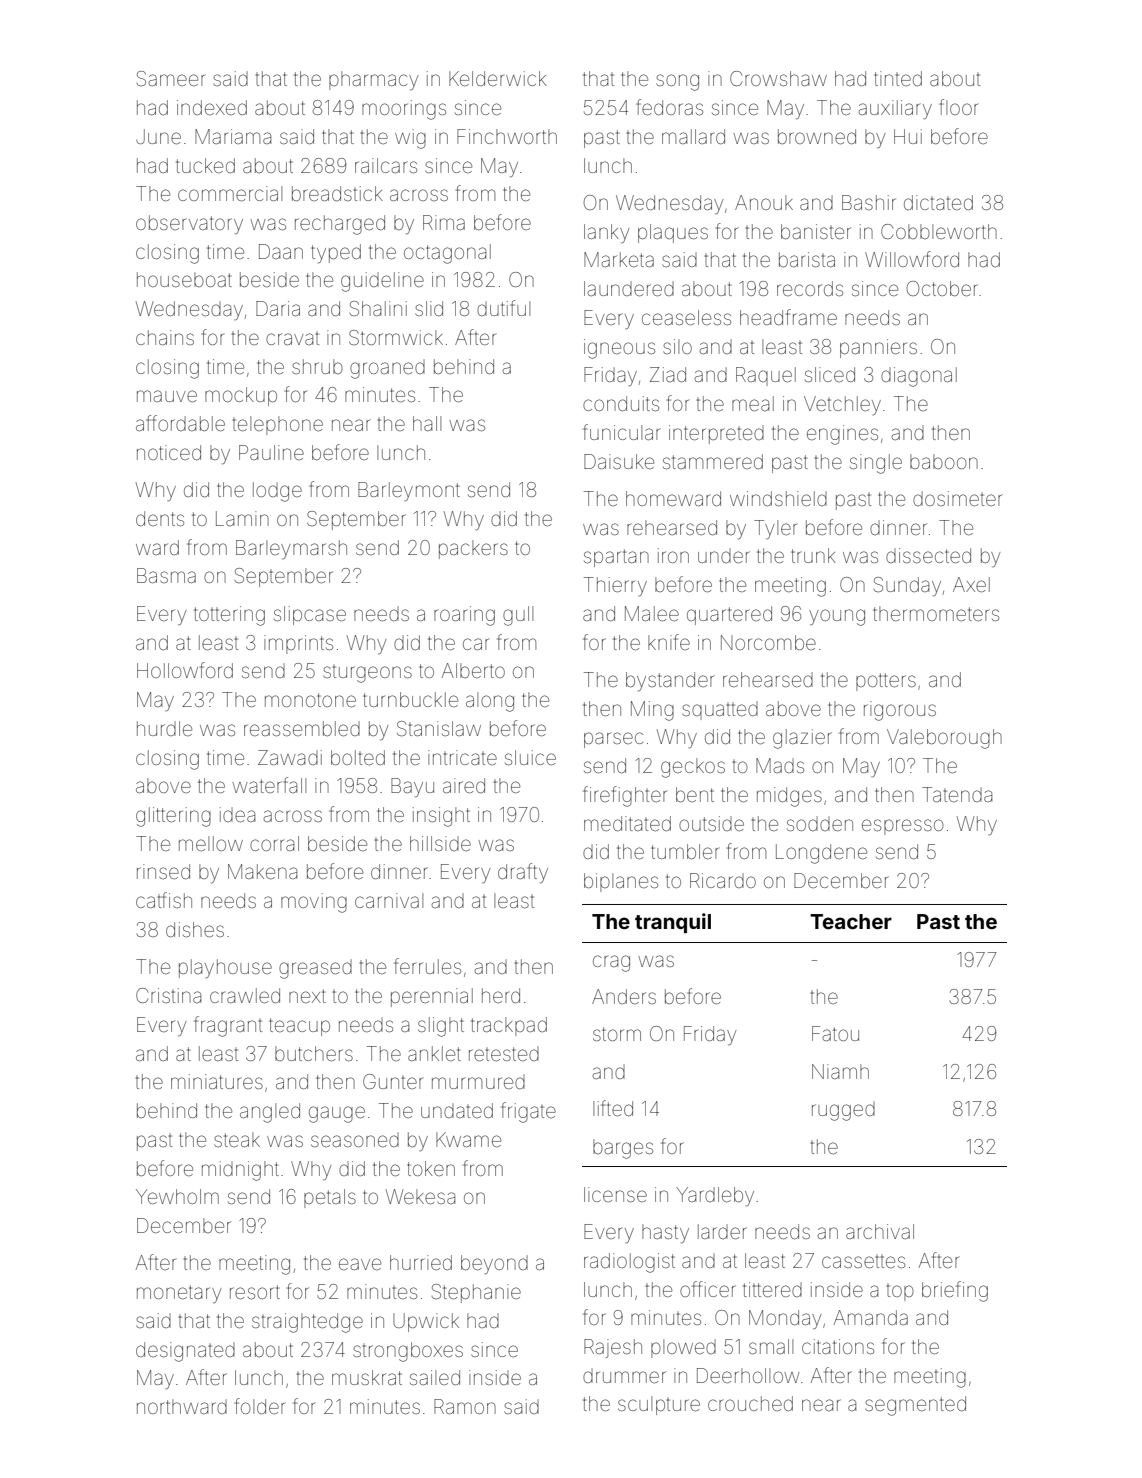 The height and width of the screenshot is (1478, 1142). What do you see at coordinates (237, 1139) in the screenshot?
I see `steak` at bounding box center [237, 1139].
